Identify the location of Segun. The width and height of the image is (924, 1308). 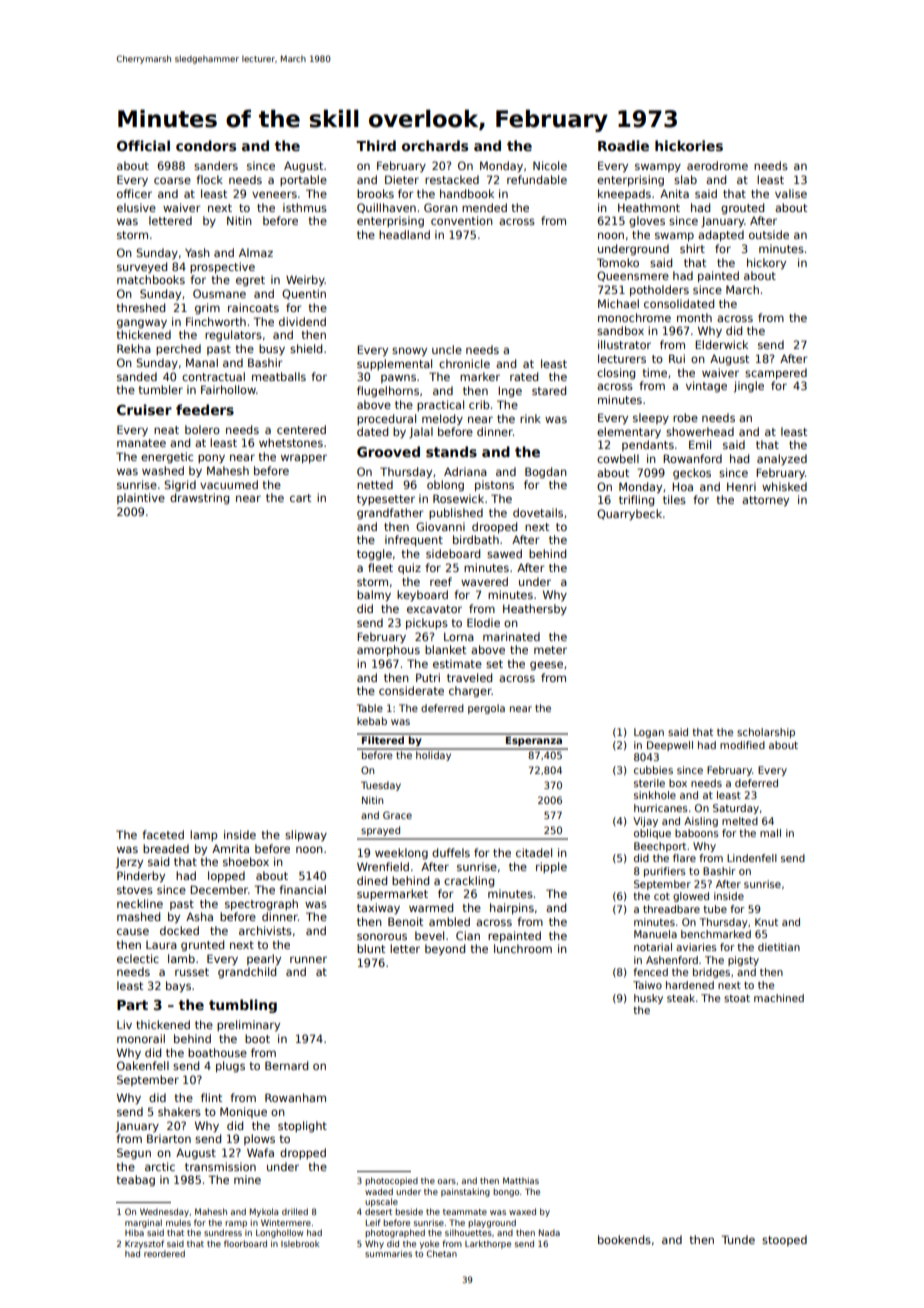
(134, 1154).
